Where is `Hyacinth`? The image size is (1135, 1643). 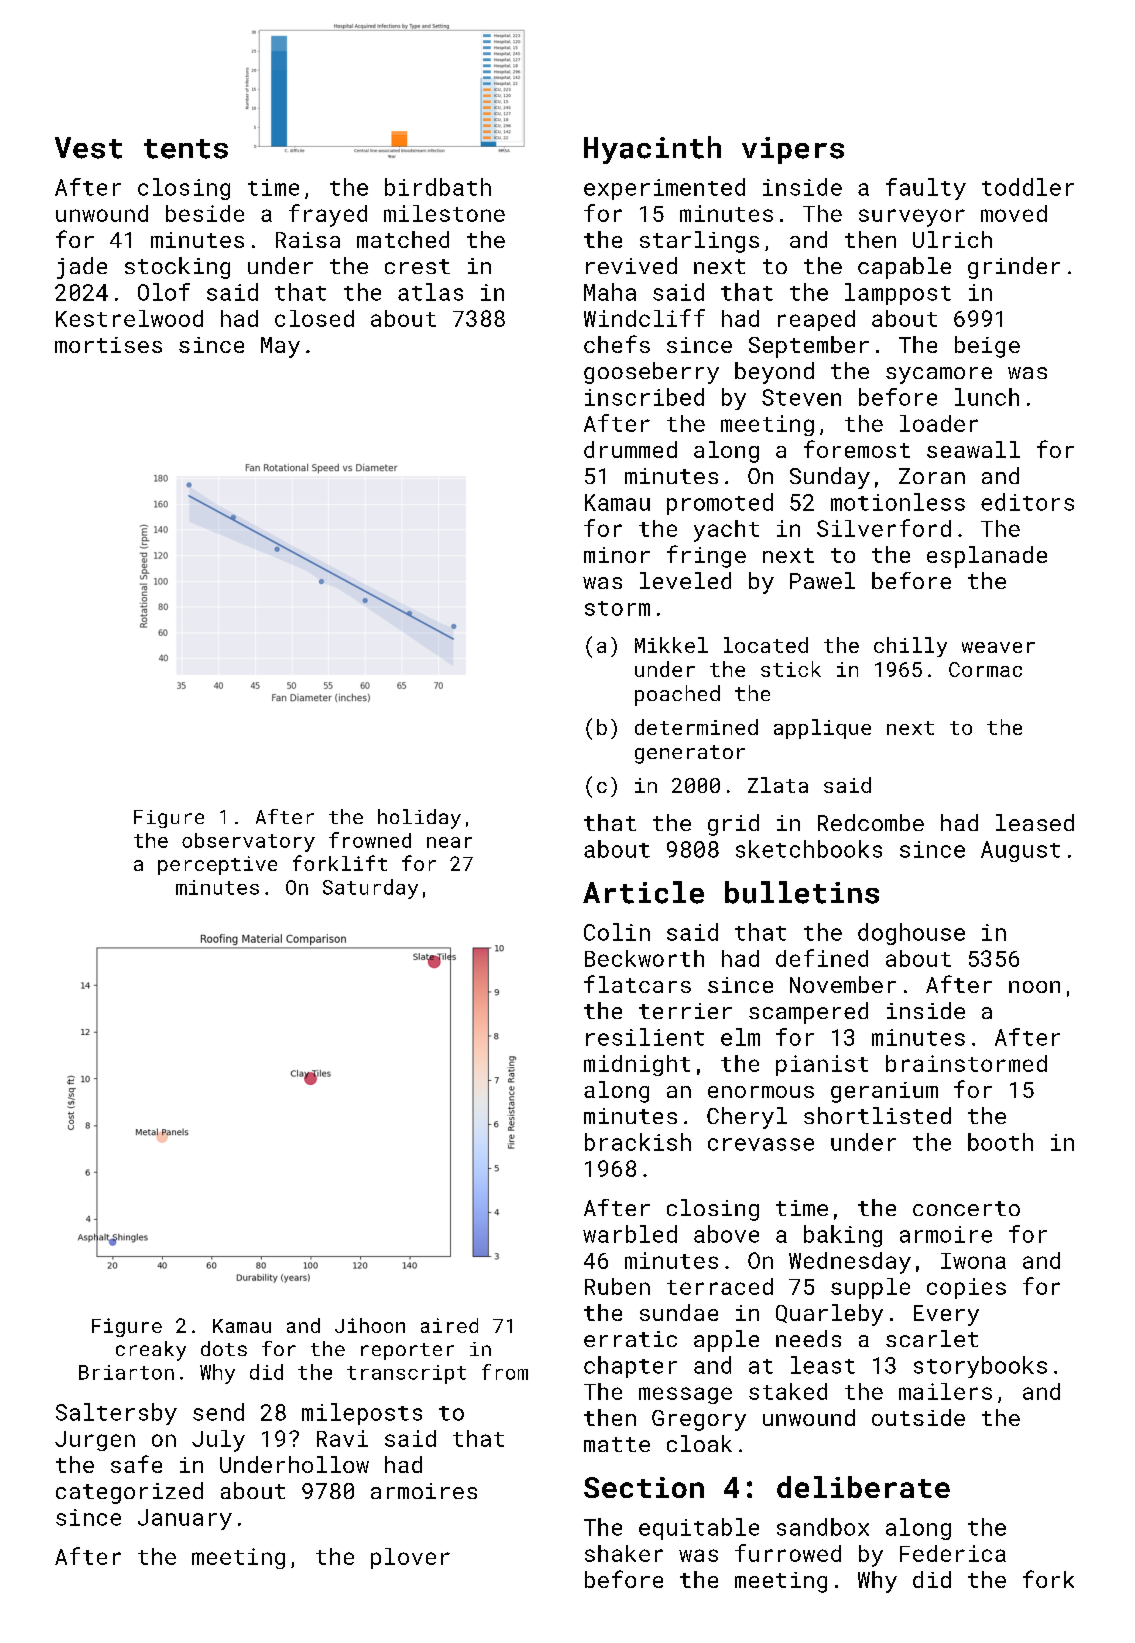 Hyacinth is located at coordinates (652, 150).
